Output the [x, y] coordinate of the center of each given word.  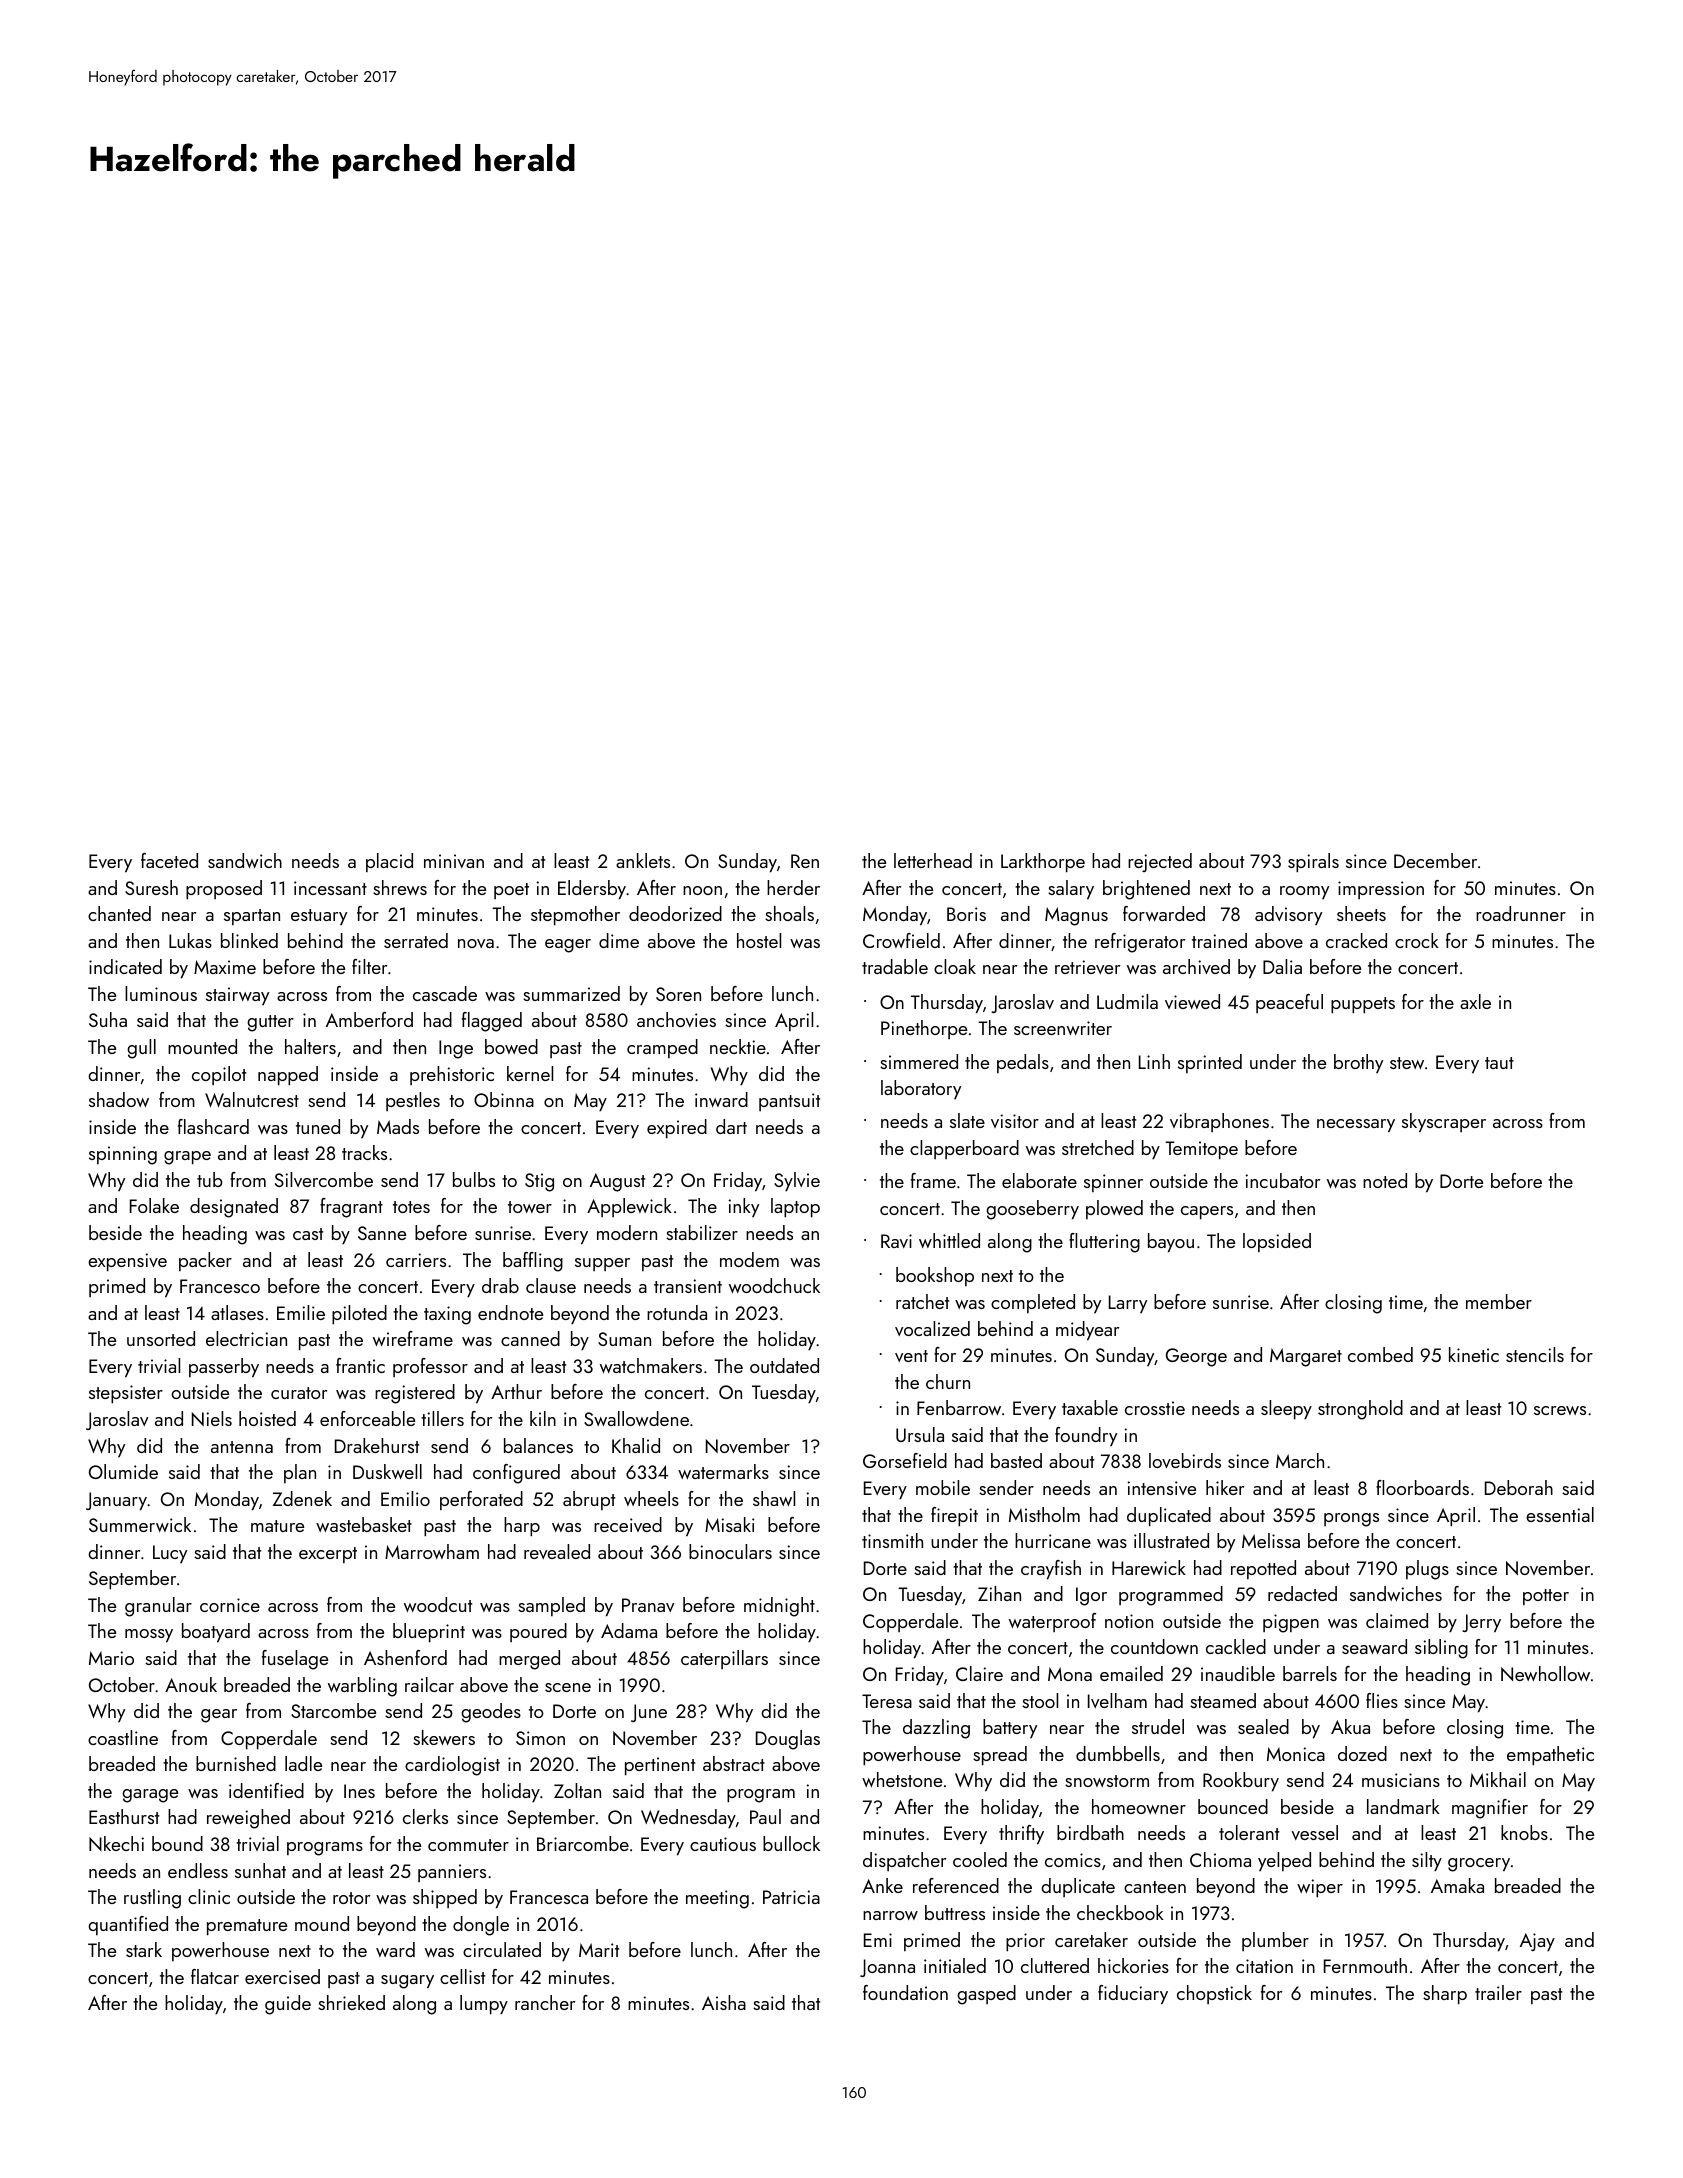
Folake [154, 1205]
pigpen [1291, 1623]
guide [288, 2005]
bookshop [935, 1276]
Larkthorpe [1043, 863]
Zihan [999, 1593]
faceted [169, 860]
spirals [1313, 863]
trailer [1498, 1992]
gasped [986, 1995]
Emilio [405, 1498]
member [1499, 1301]
